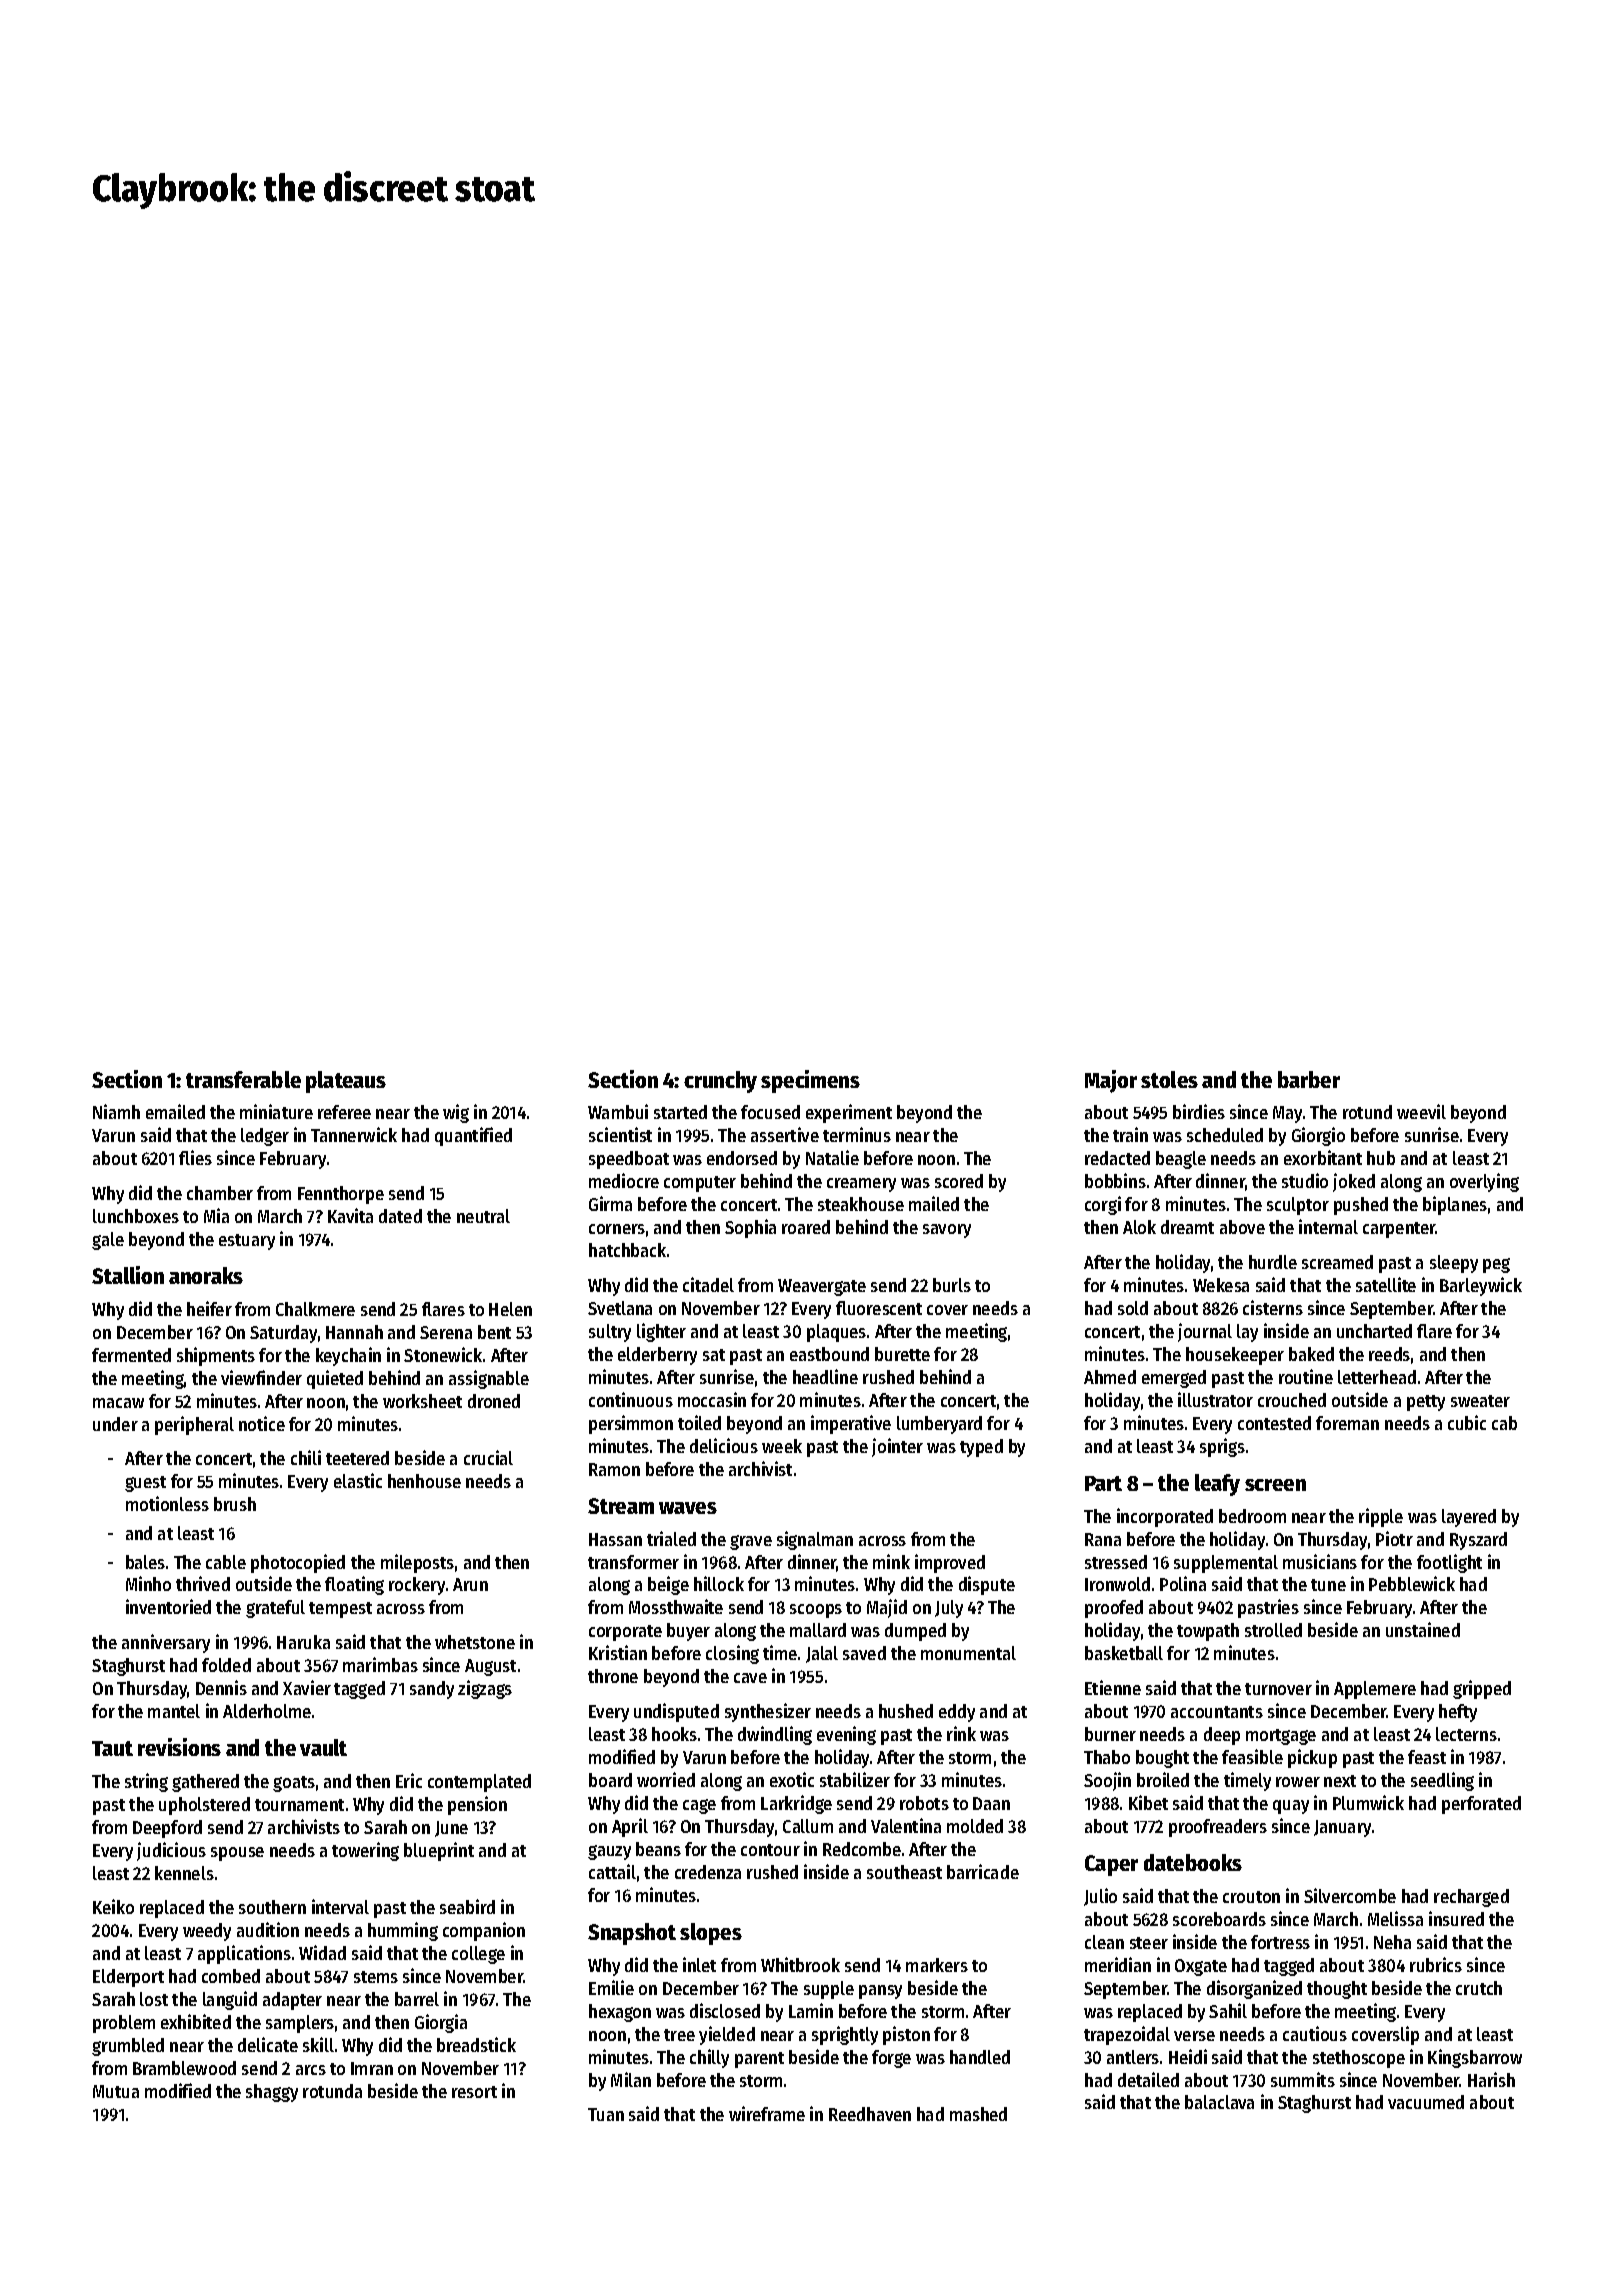  I want to click on mallard, so click(818, 1630).
